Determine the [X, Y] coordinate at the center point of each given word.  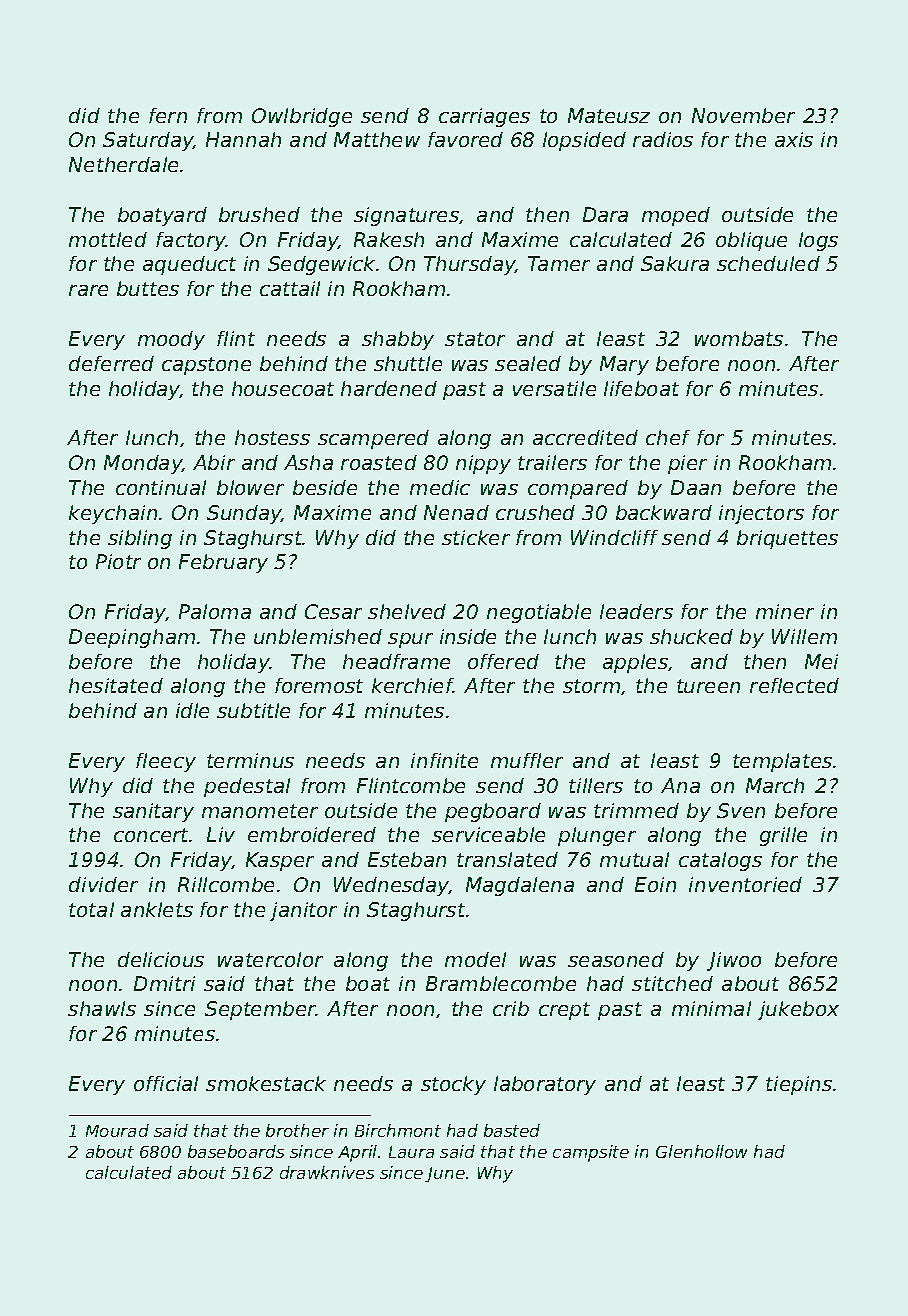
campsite [591, 1153]
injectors [761, 514]
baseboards [236, 1151]
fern [168, 115]
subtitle [253, 710]
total [91, 909]
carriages [484, 117]
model [475, 959]
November [743, 115]
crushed [535, 512]
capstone [206, 366]
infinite [444, 760]
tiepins [799, 1085]
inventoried [745, 884]
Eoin [655, 884]
